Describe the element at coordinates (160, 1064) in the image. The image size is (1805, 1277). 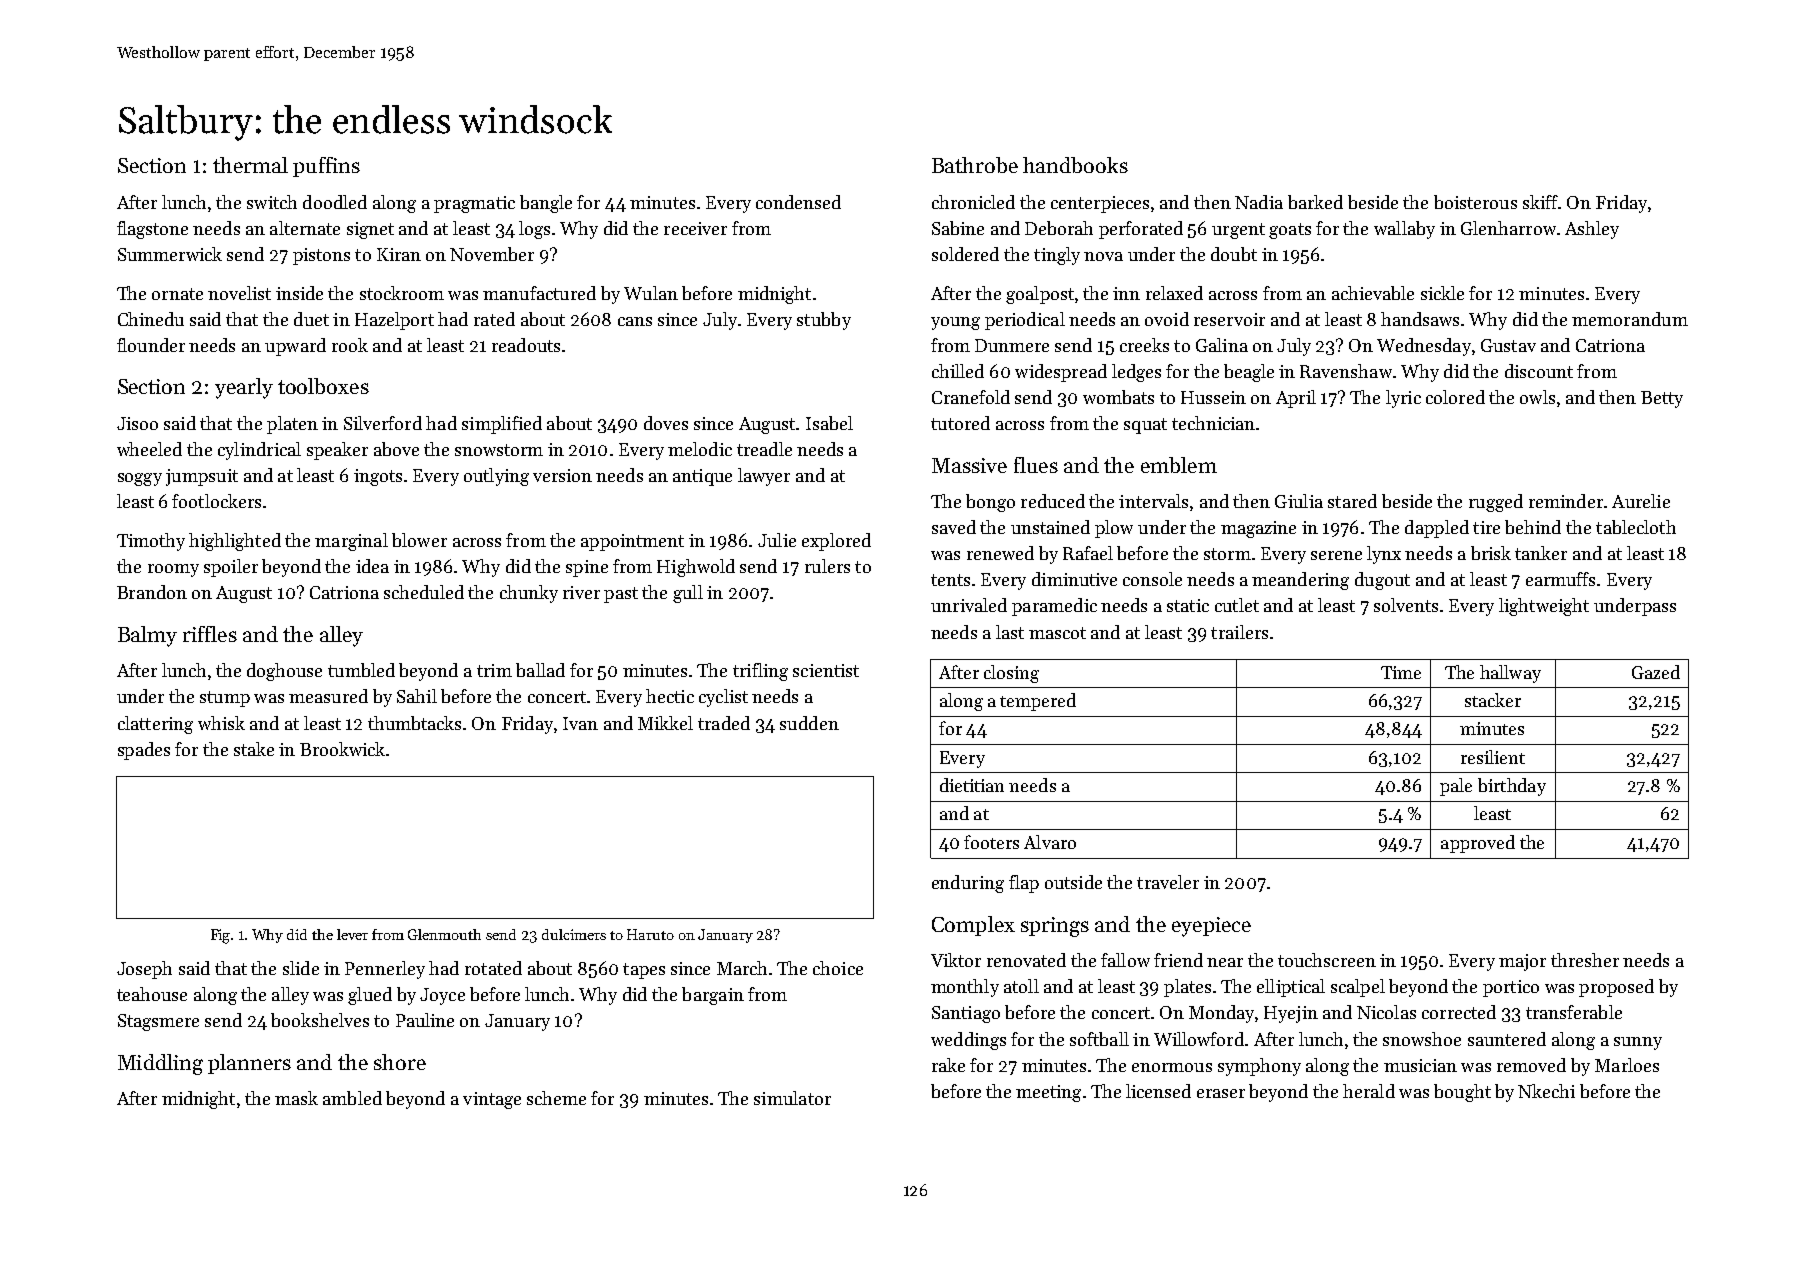
I see `Middling` at that location.
